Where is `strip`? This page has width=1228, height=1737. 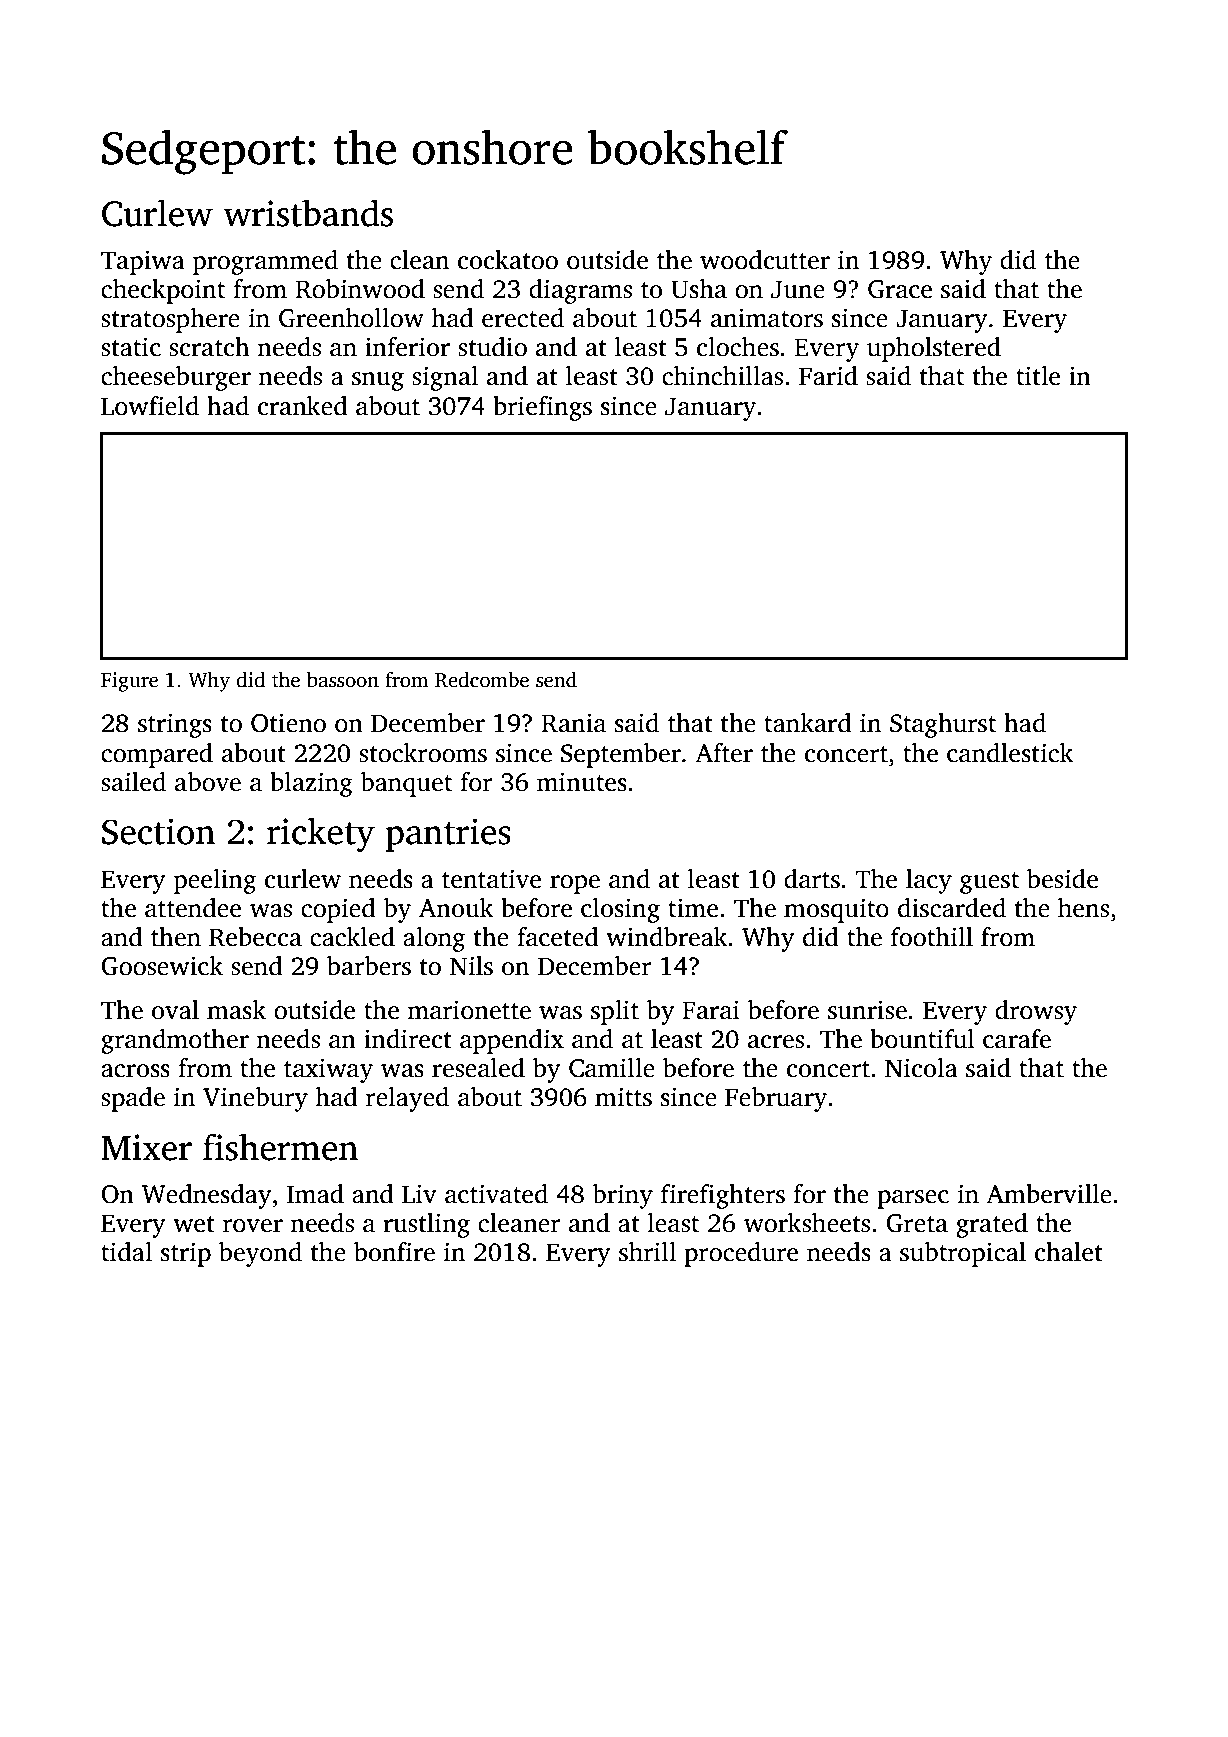
strip is located at coordinates (186, 1254).
